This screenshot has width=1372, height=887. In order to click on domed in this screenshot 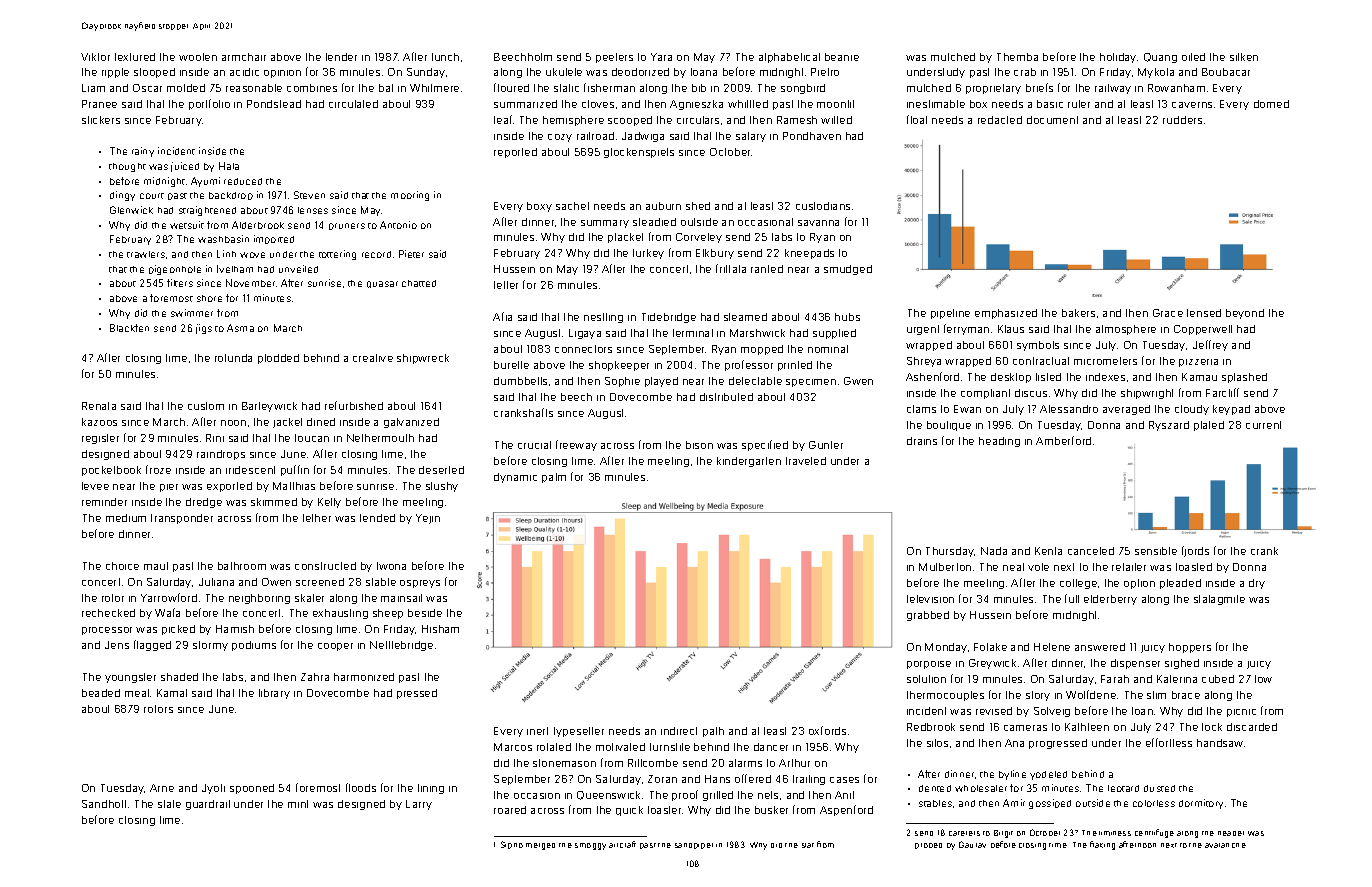, I will do `click(1271, 104)`.
